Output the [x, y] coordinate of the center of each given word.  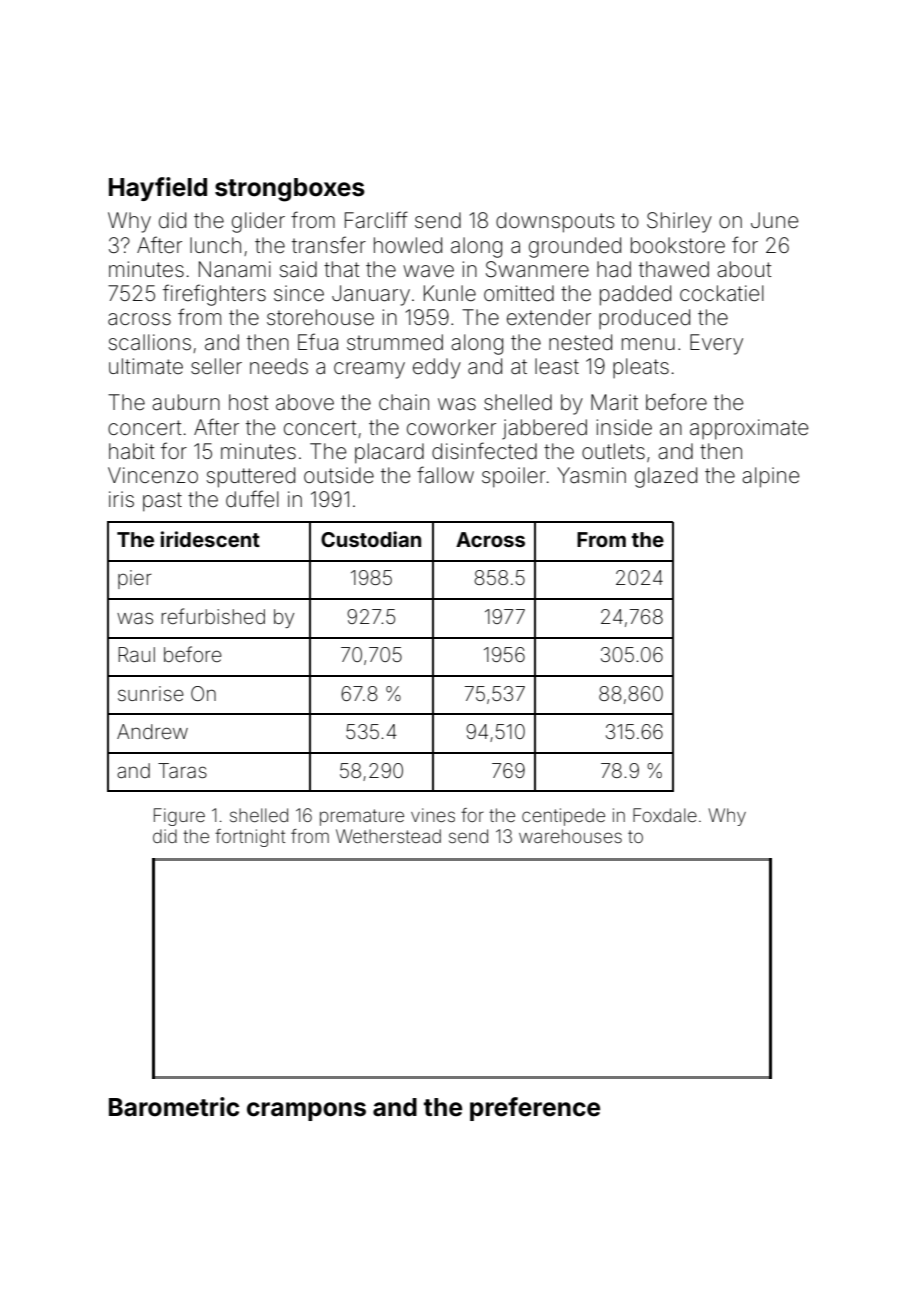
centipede [563, 817]
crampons [306, 1111]
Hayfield [158, 189]
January [371, 295]
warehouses [570, 836]
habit [132, 451]
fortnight [250, 838]
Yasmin [591, 475]
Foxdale [665, 815]
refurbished [213, 616]
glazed [666, 477]
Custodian [371, 539]
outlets [613, 451]
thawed [674, 269]
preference [535, 1109]
